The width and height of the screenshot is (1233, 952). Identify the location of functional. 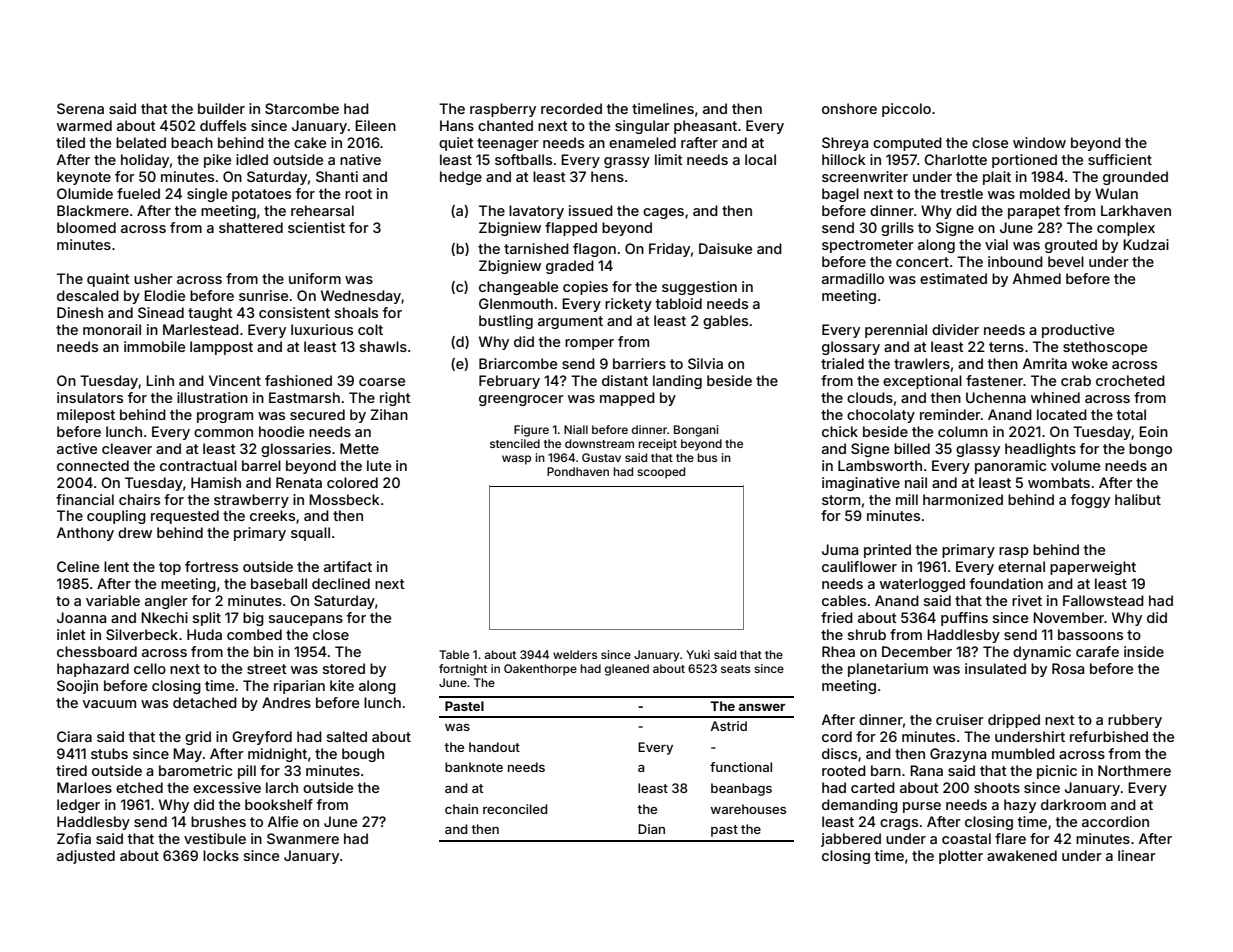
(741, 767).
